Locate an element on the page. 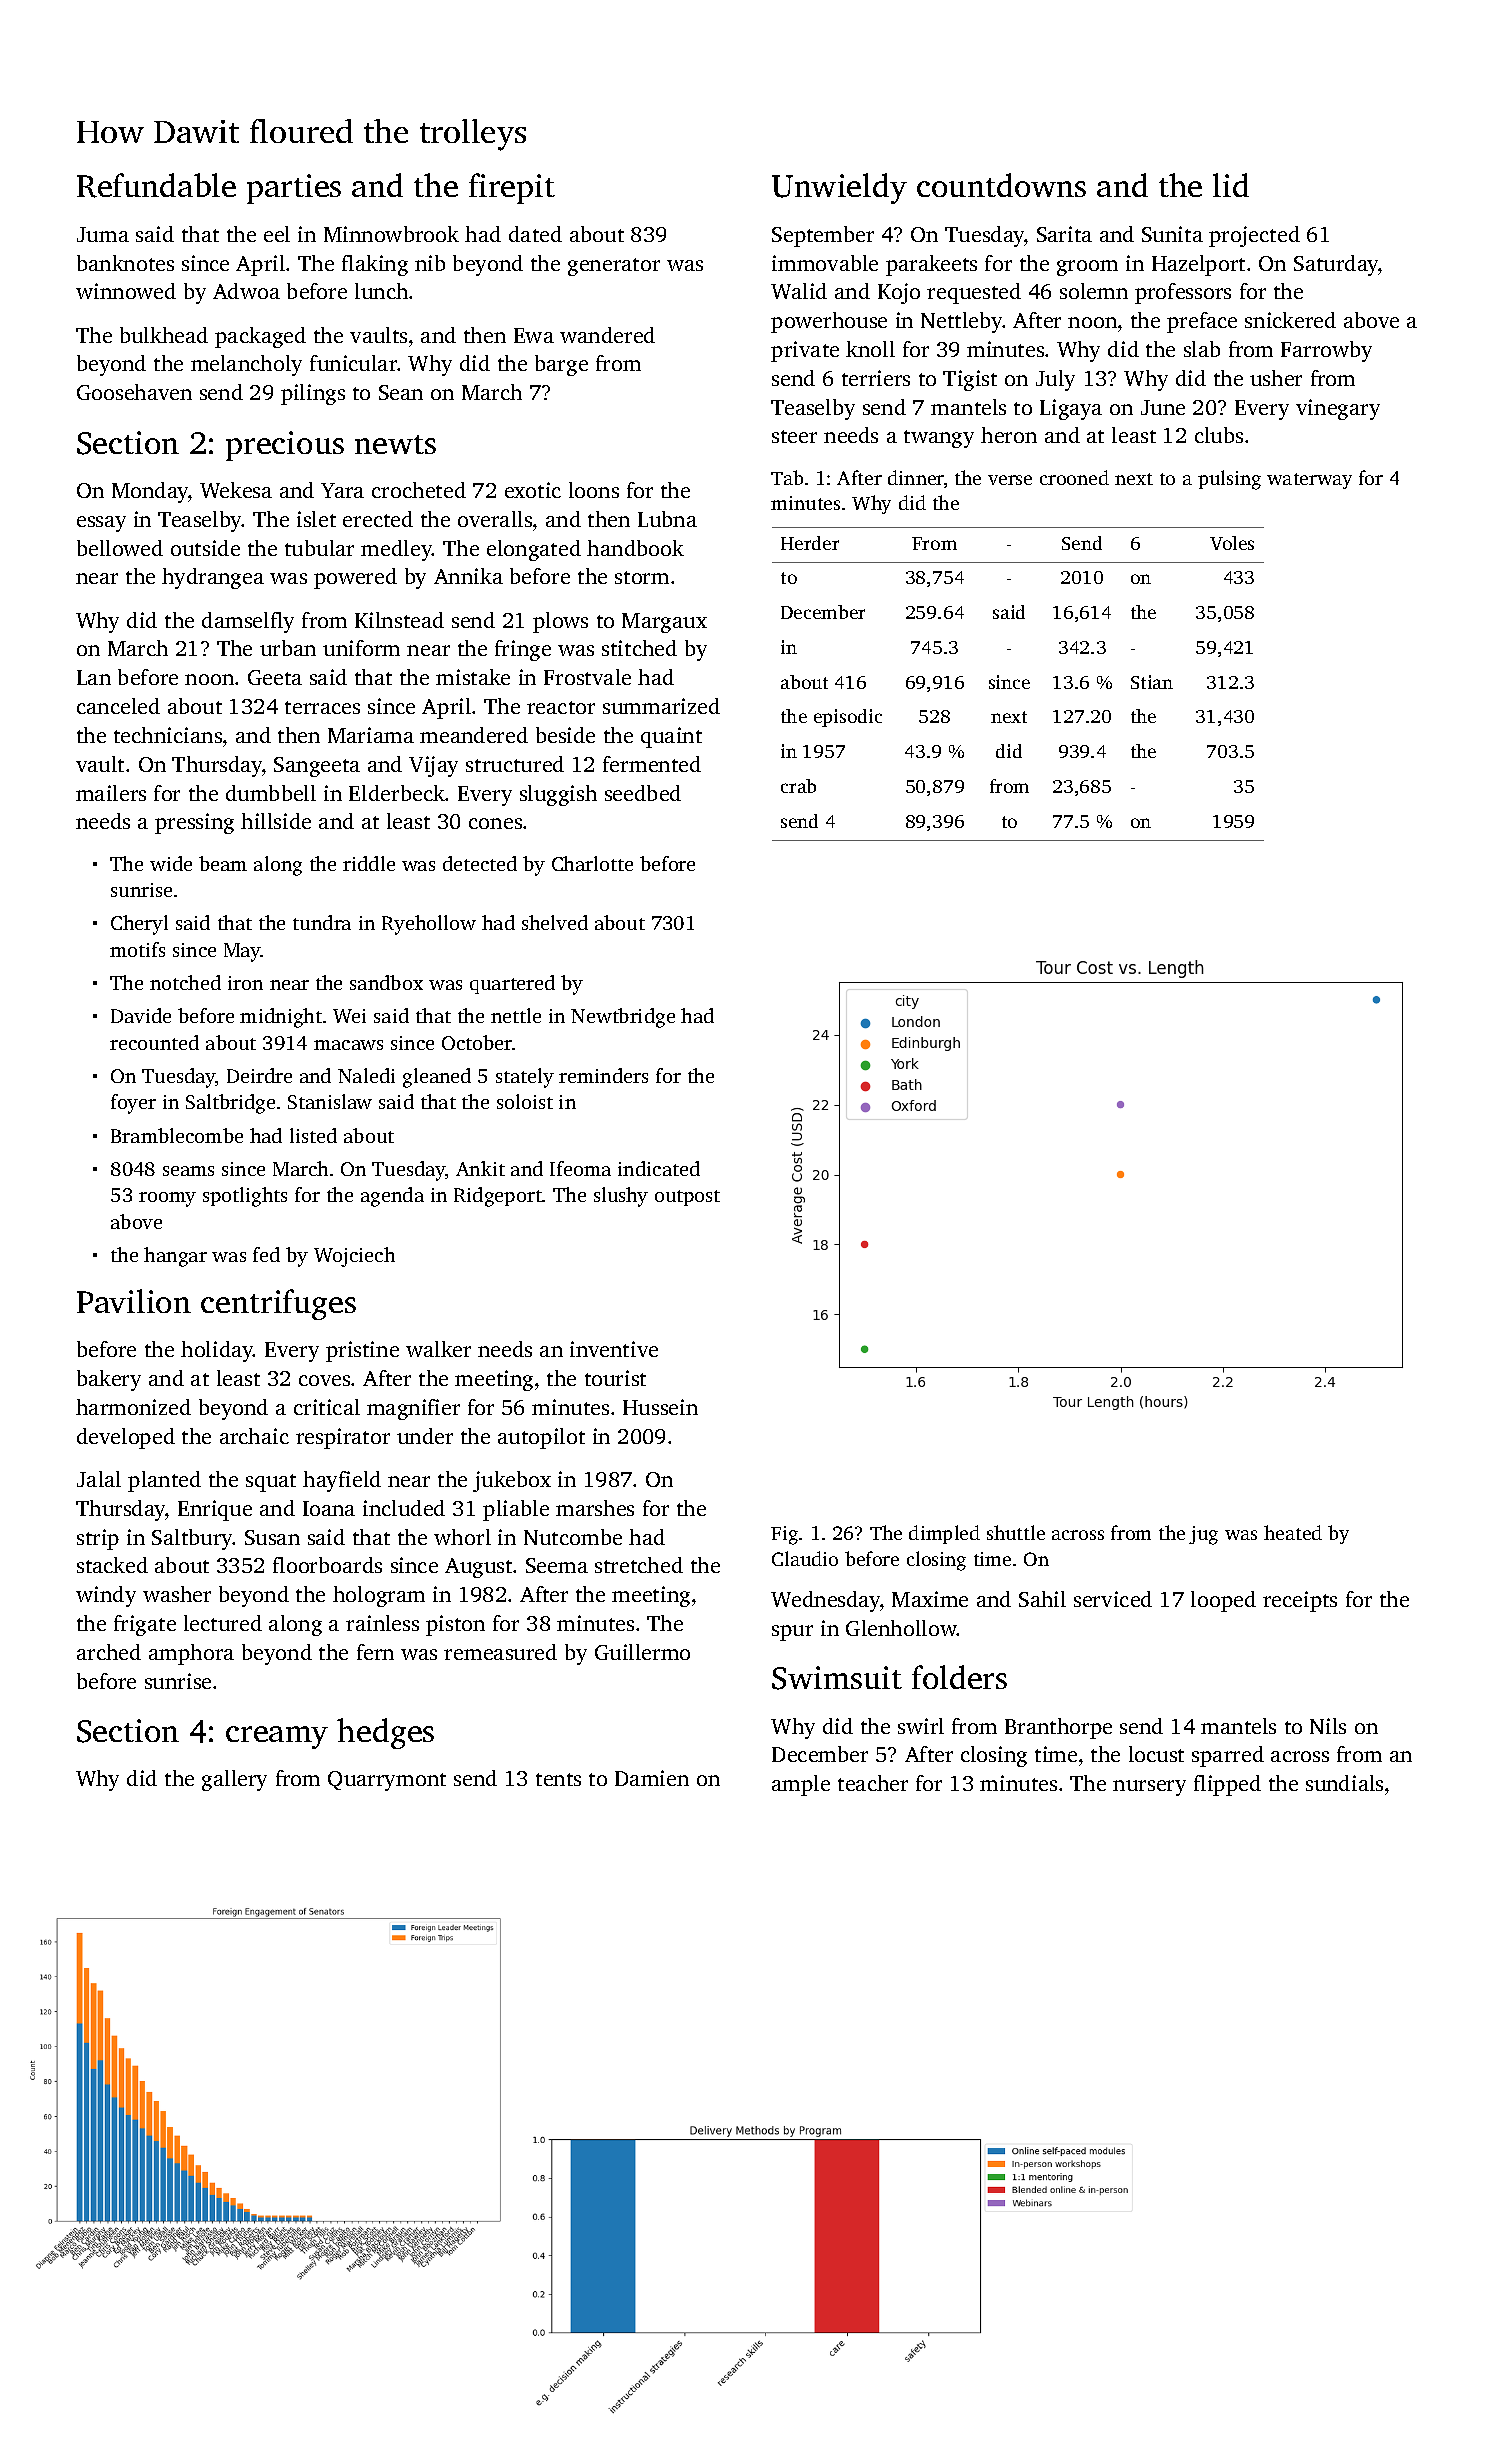 This image has height=2464, width=1496. jug is located at coordinates (1203, 1535).
